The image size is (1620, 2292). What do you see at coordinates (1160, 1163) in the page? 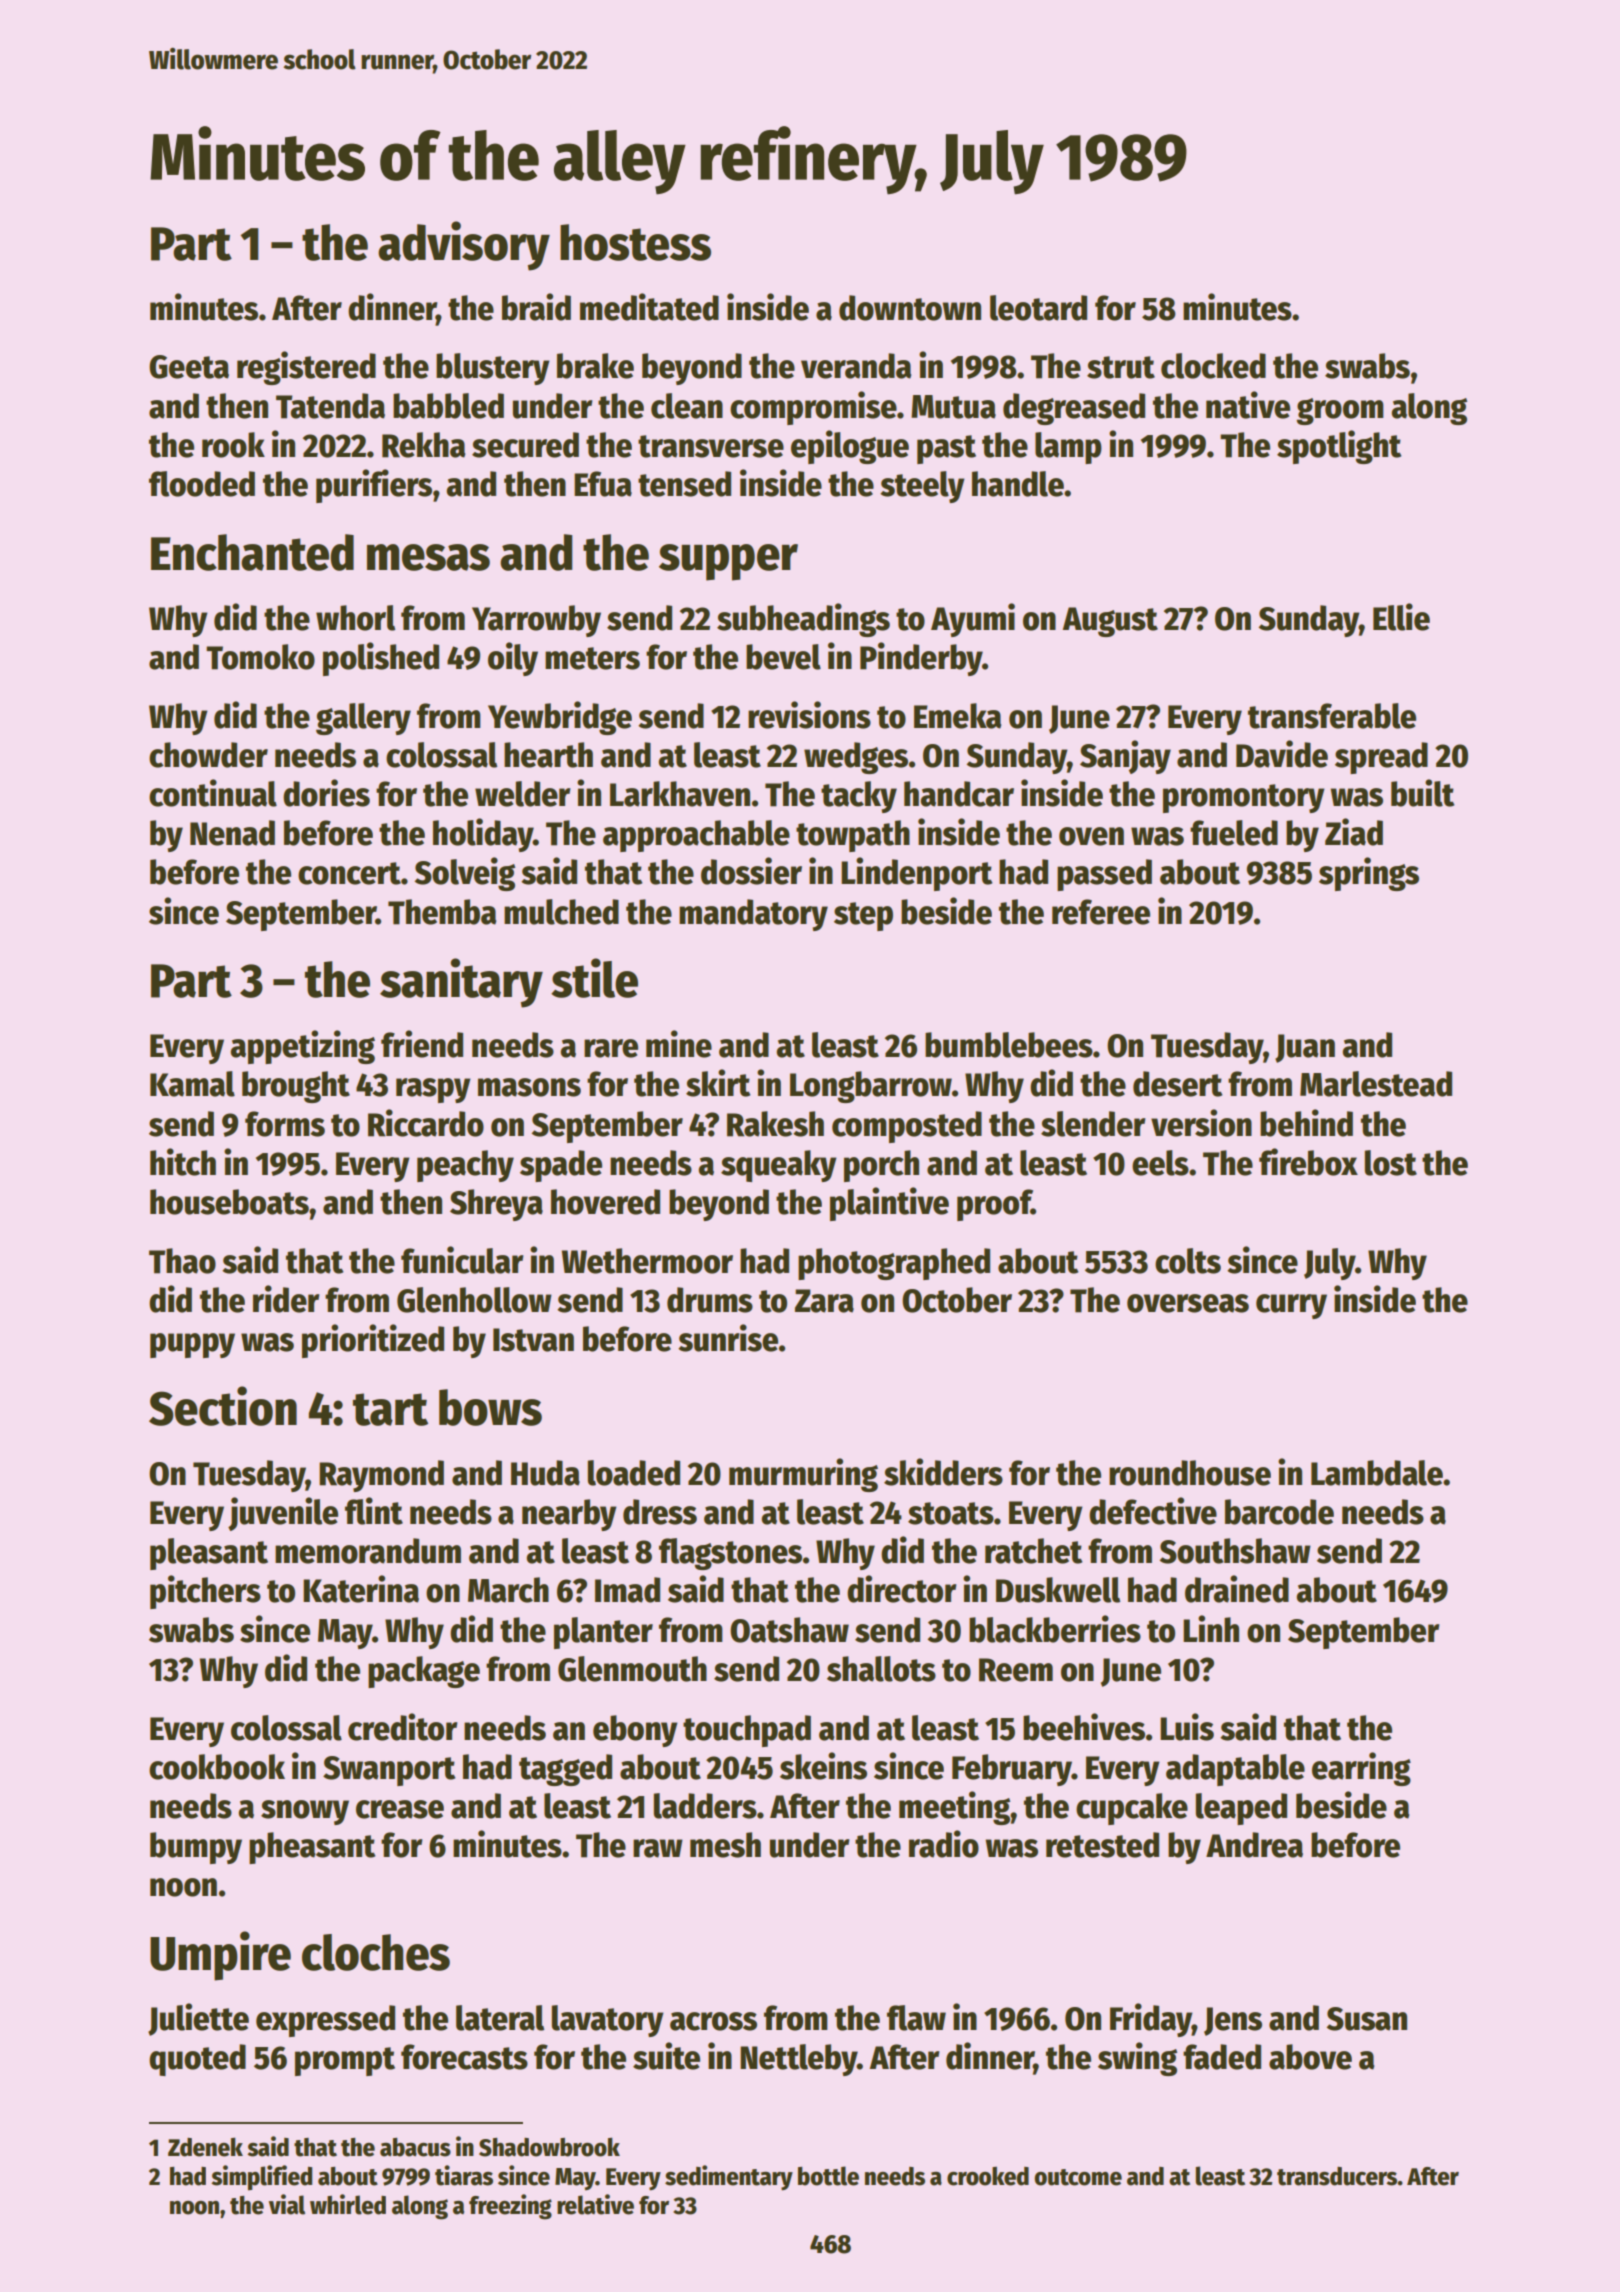
I see `eels` at bounding box center [1160, 1163].
